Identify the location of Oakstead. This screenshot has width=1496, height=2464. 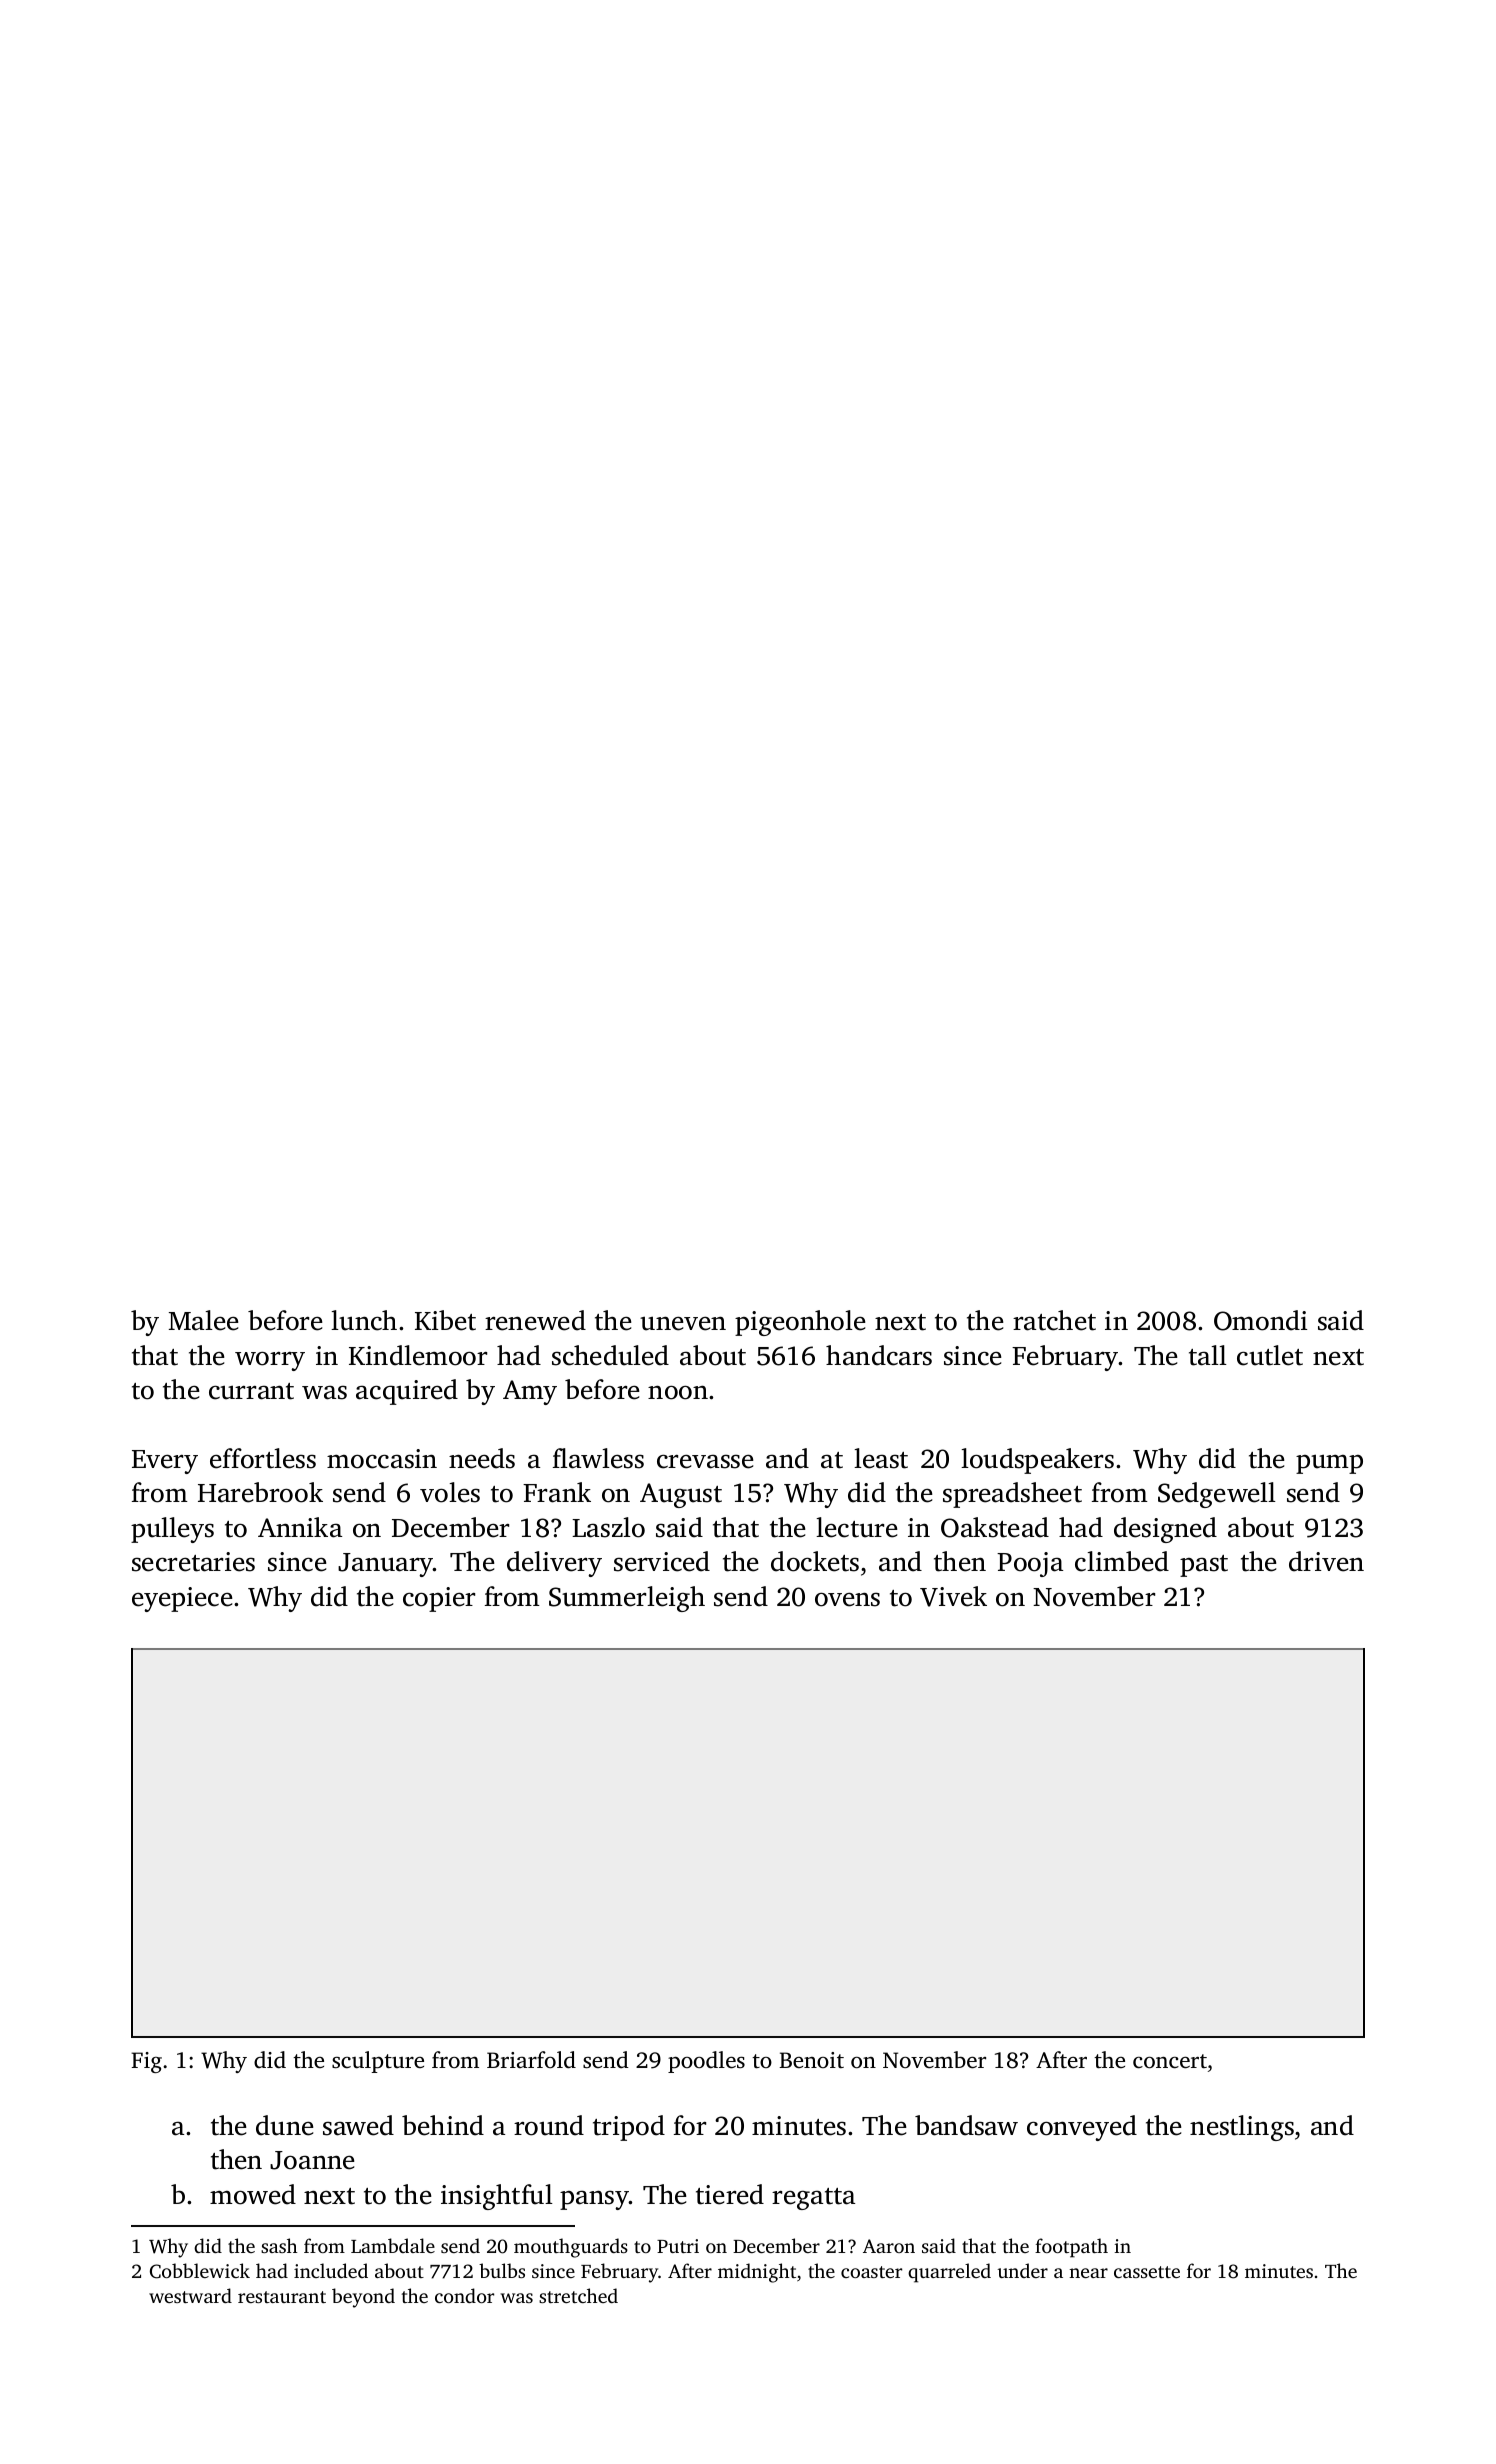
(995, 1527).
